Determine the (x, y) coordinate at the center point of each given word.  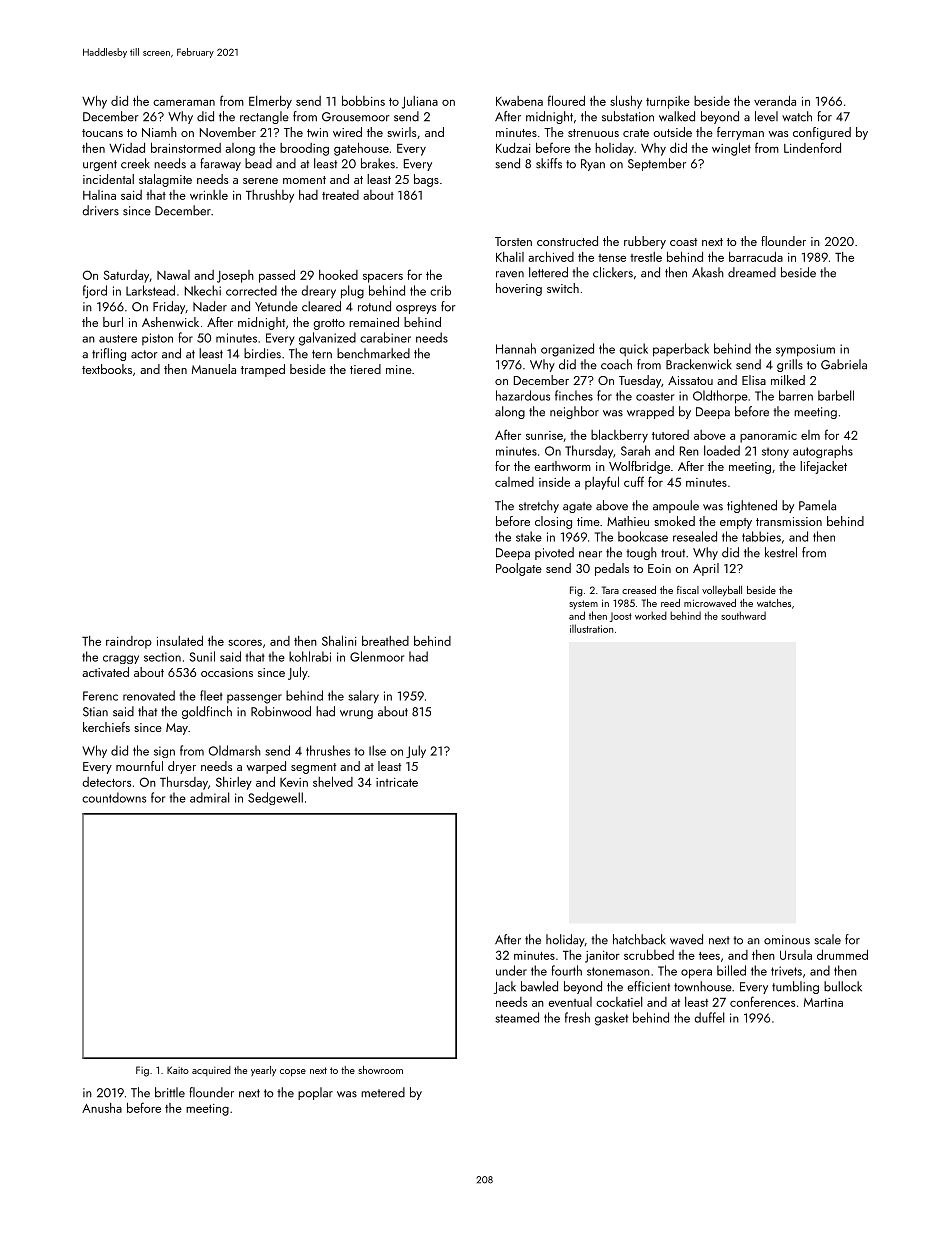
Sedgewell (275, 798)
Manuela (214, 369)
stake (529, 536)
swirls (401, 132)
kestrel (781, 552)
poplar (315, 1093)
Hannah (516, 348)
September (657, 164)
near (590, 554)
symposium (805, 350)
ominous (787, 940)
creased (639, 590)
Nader (210, 306)
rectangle (264, 117)
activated (105, 672)
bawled (539, 986)
